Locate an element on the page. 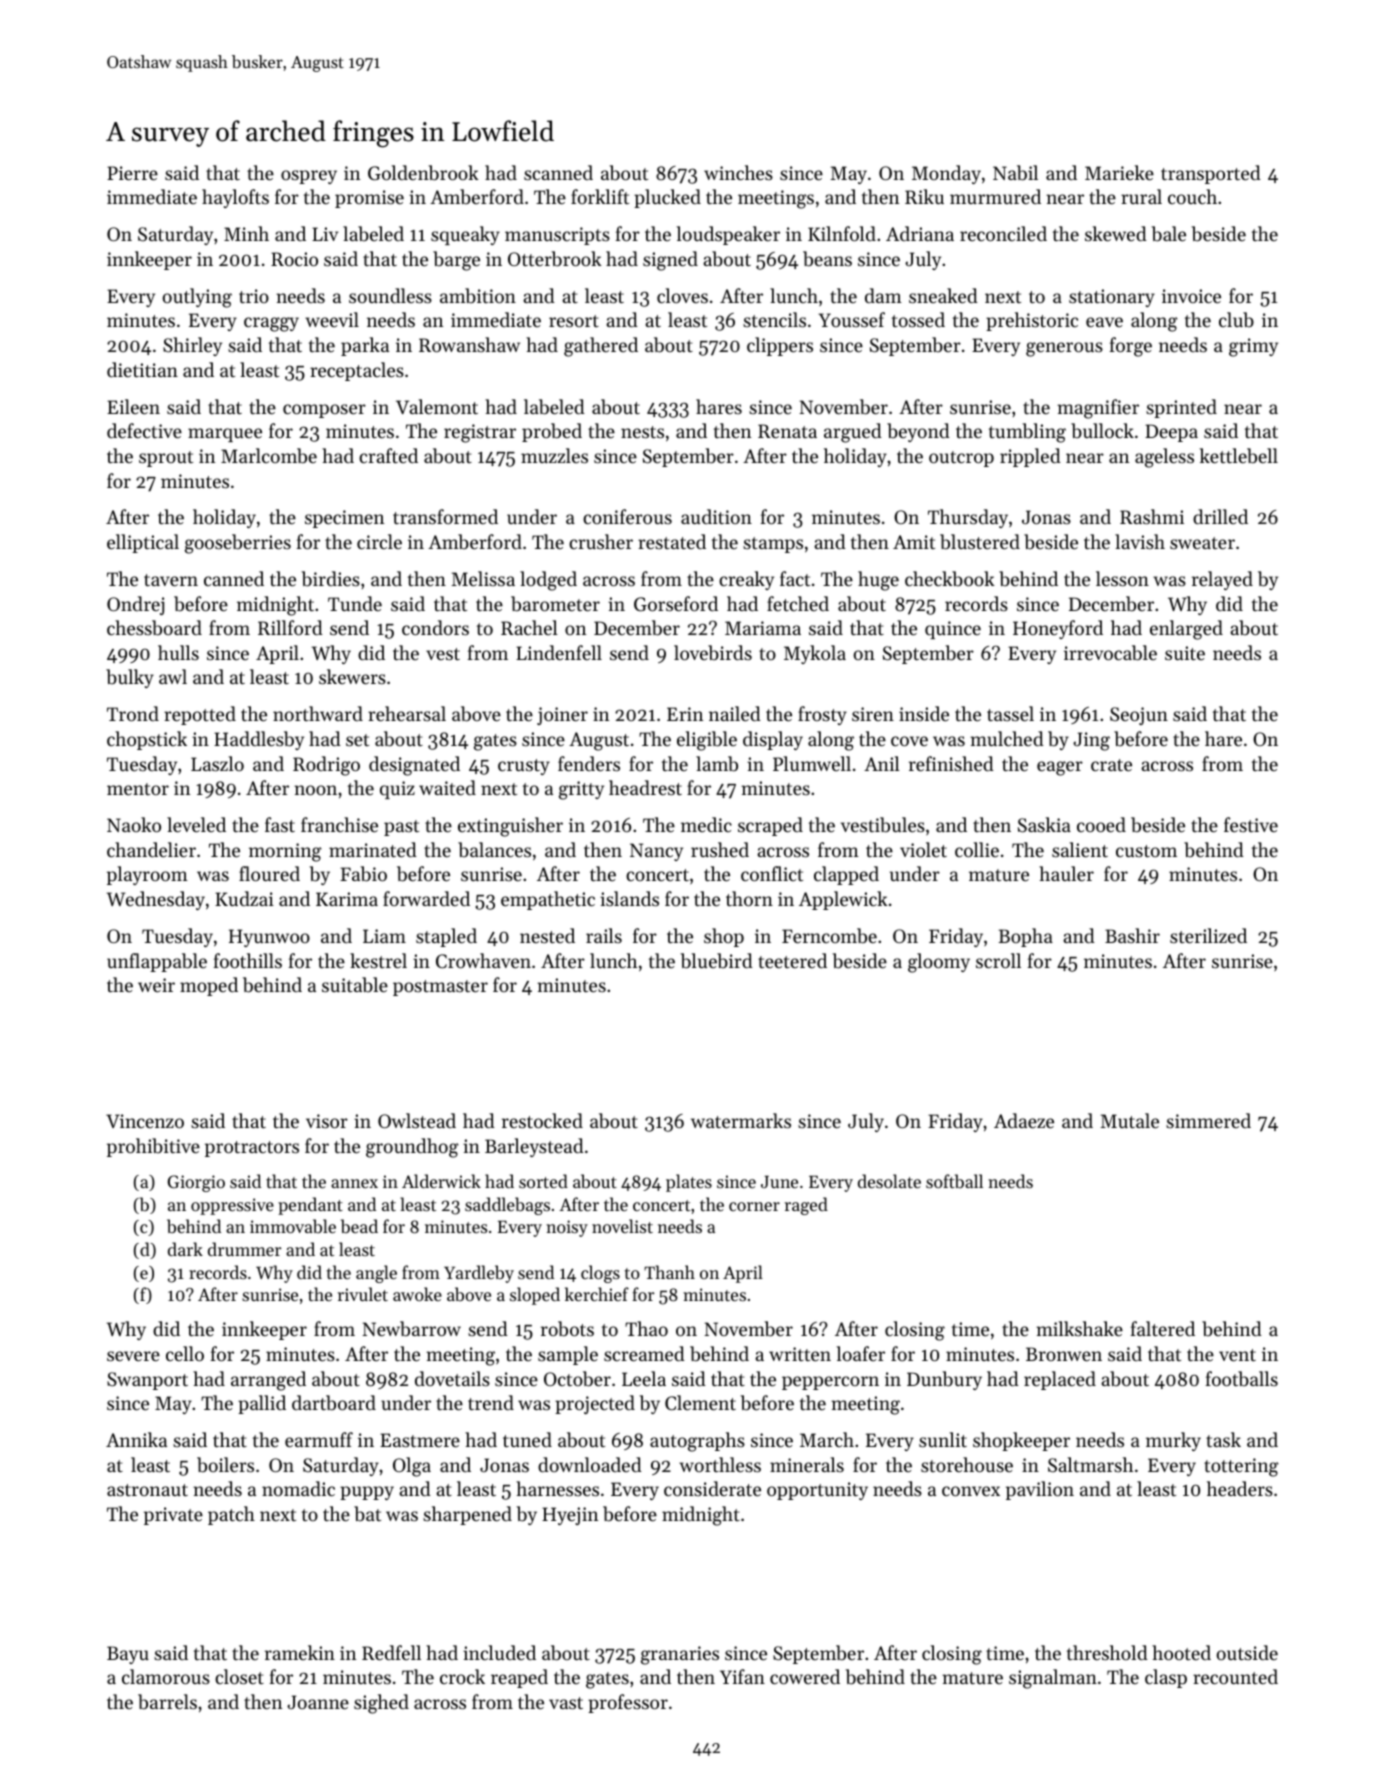 This page has height=1792, width=1385. hooted is located at coordinates (1181, 1652).
